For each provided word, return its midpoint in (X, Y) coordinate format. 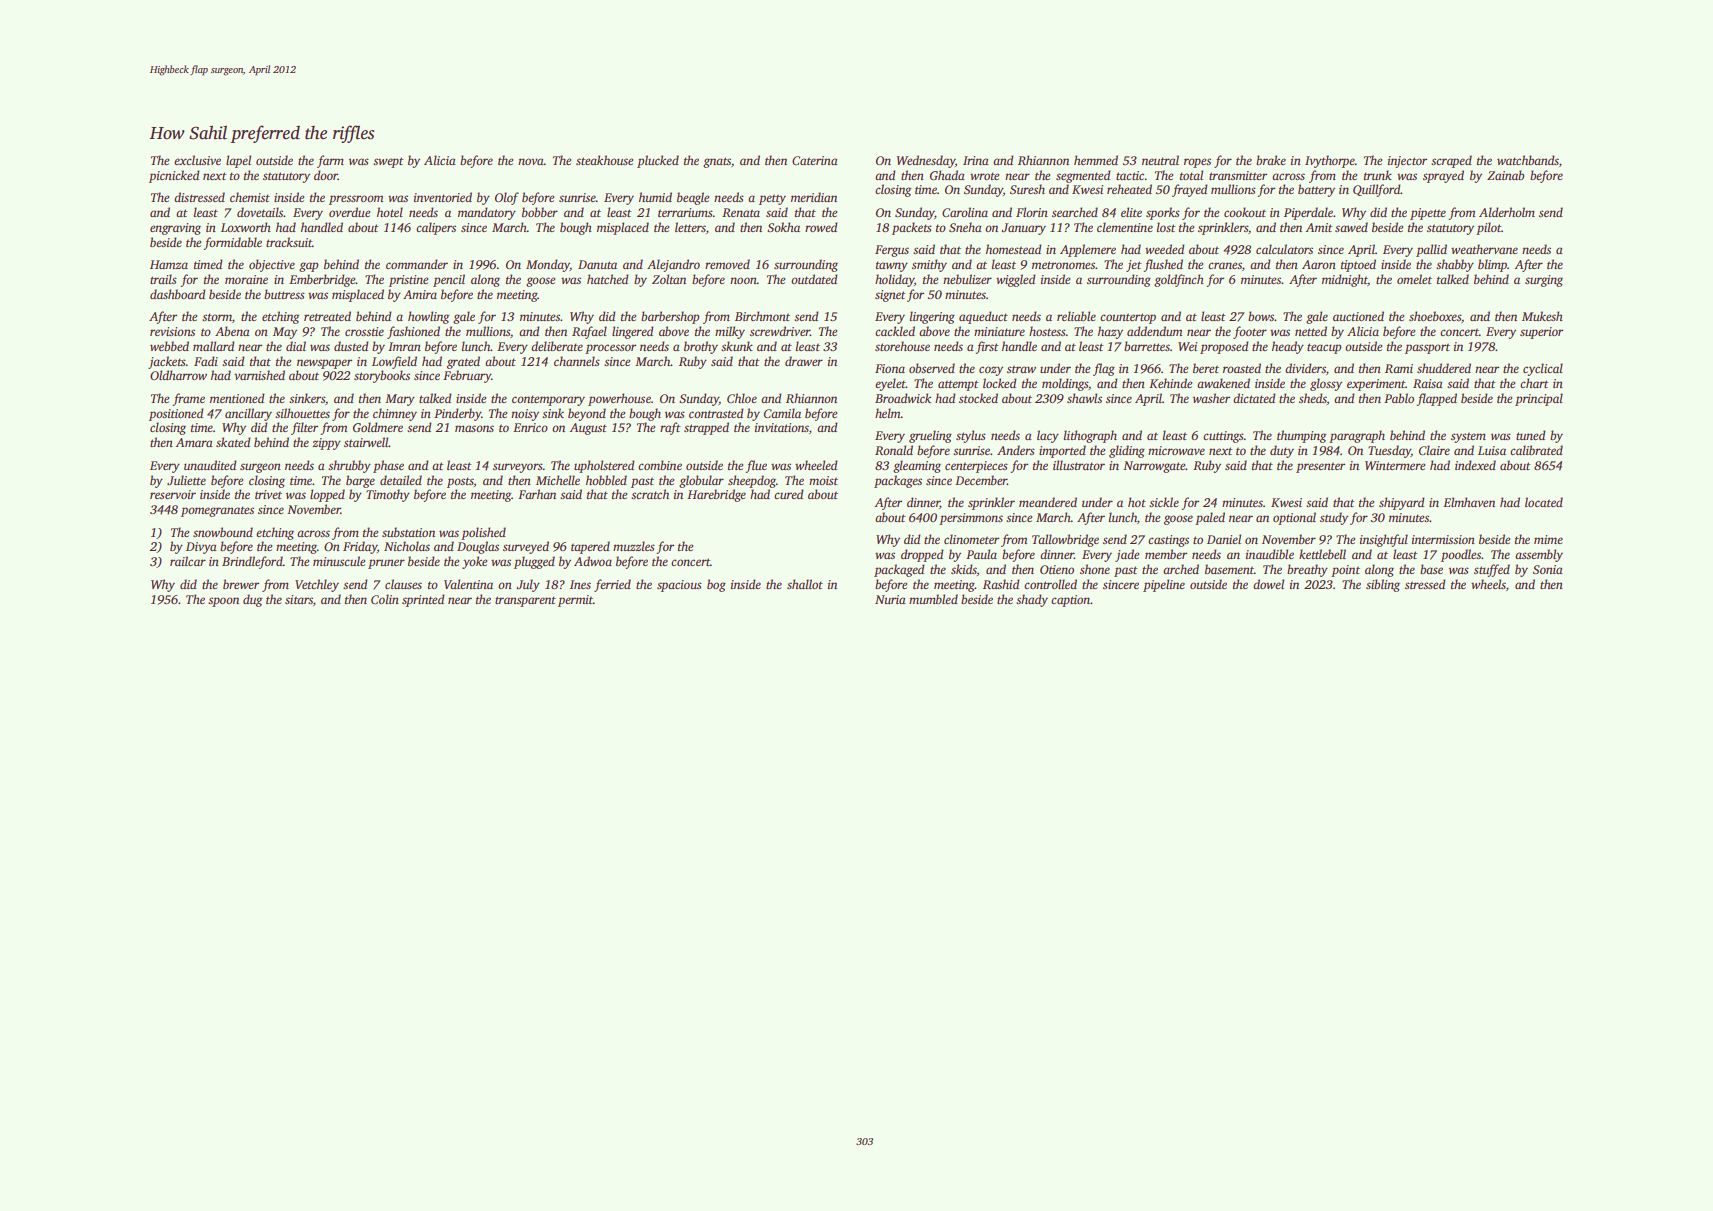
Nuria (890, 599)
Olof (507, 198)
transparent (525, 601)
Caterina (815, 160)
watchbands (1528, 160)
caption (1070, 601)
